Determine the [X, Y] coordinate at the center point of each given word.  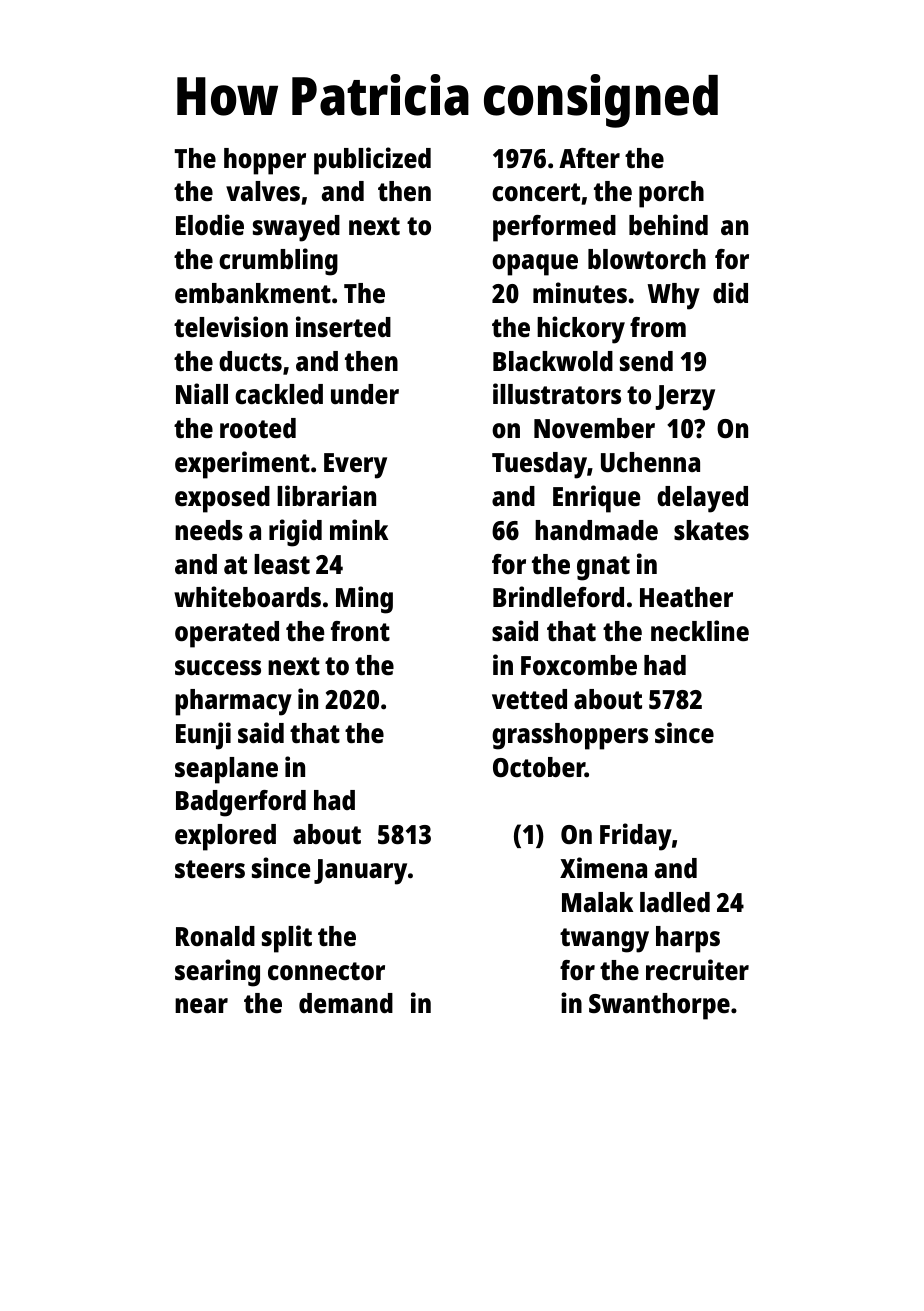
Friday [636, 837]
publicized [372, 161]
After [589, 158]
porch [671, 194]
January [360, 872]
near [201, 1005]
